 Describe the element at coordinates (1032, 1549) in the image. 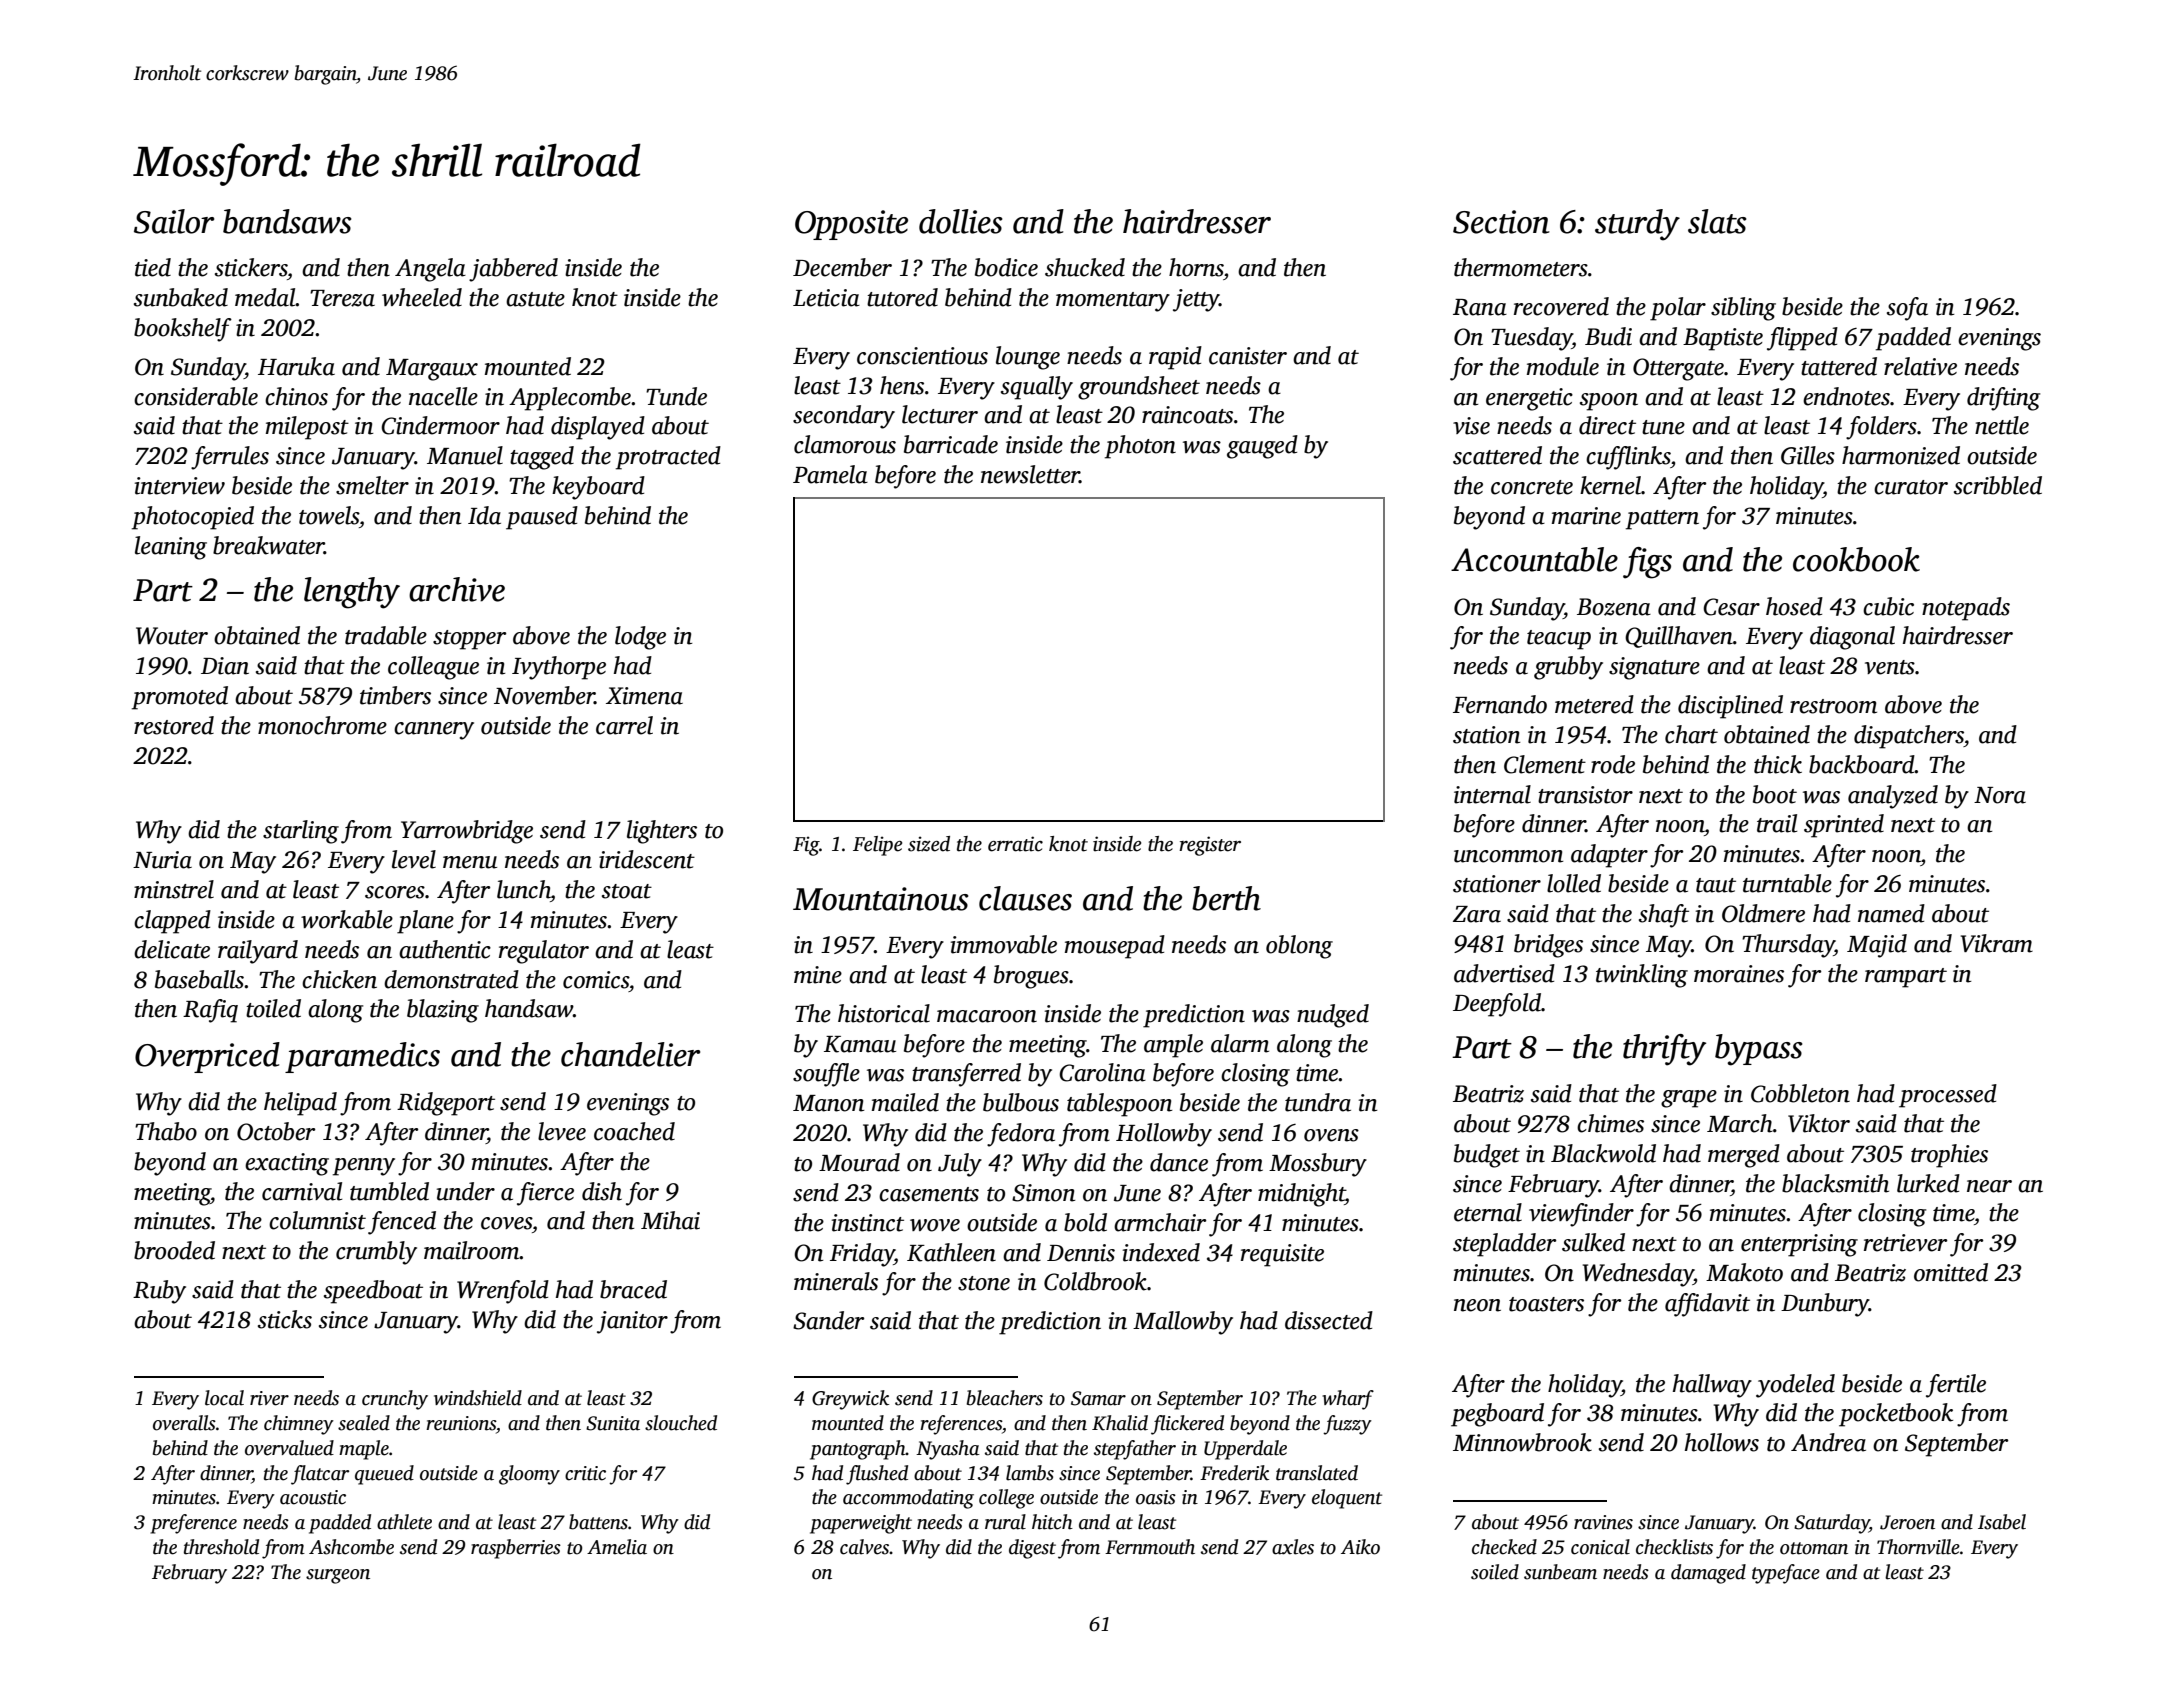

I see `digest` at that location.
